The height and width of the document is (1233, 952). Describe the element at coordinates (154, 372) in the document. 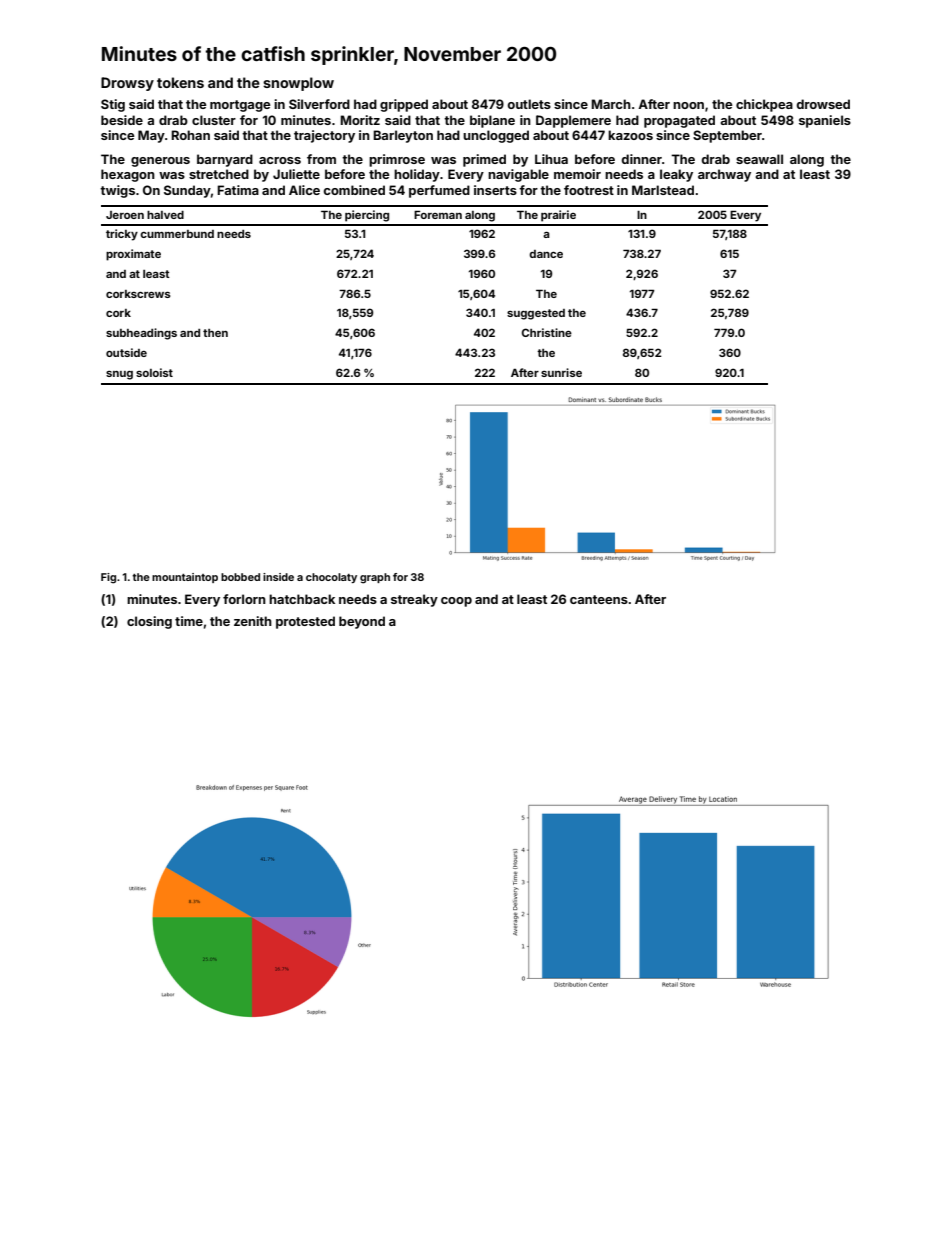

I see `soloist` at that location.
